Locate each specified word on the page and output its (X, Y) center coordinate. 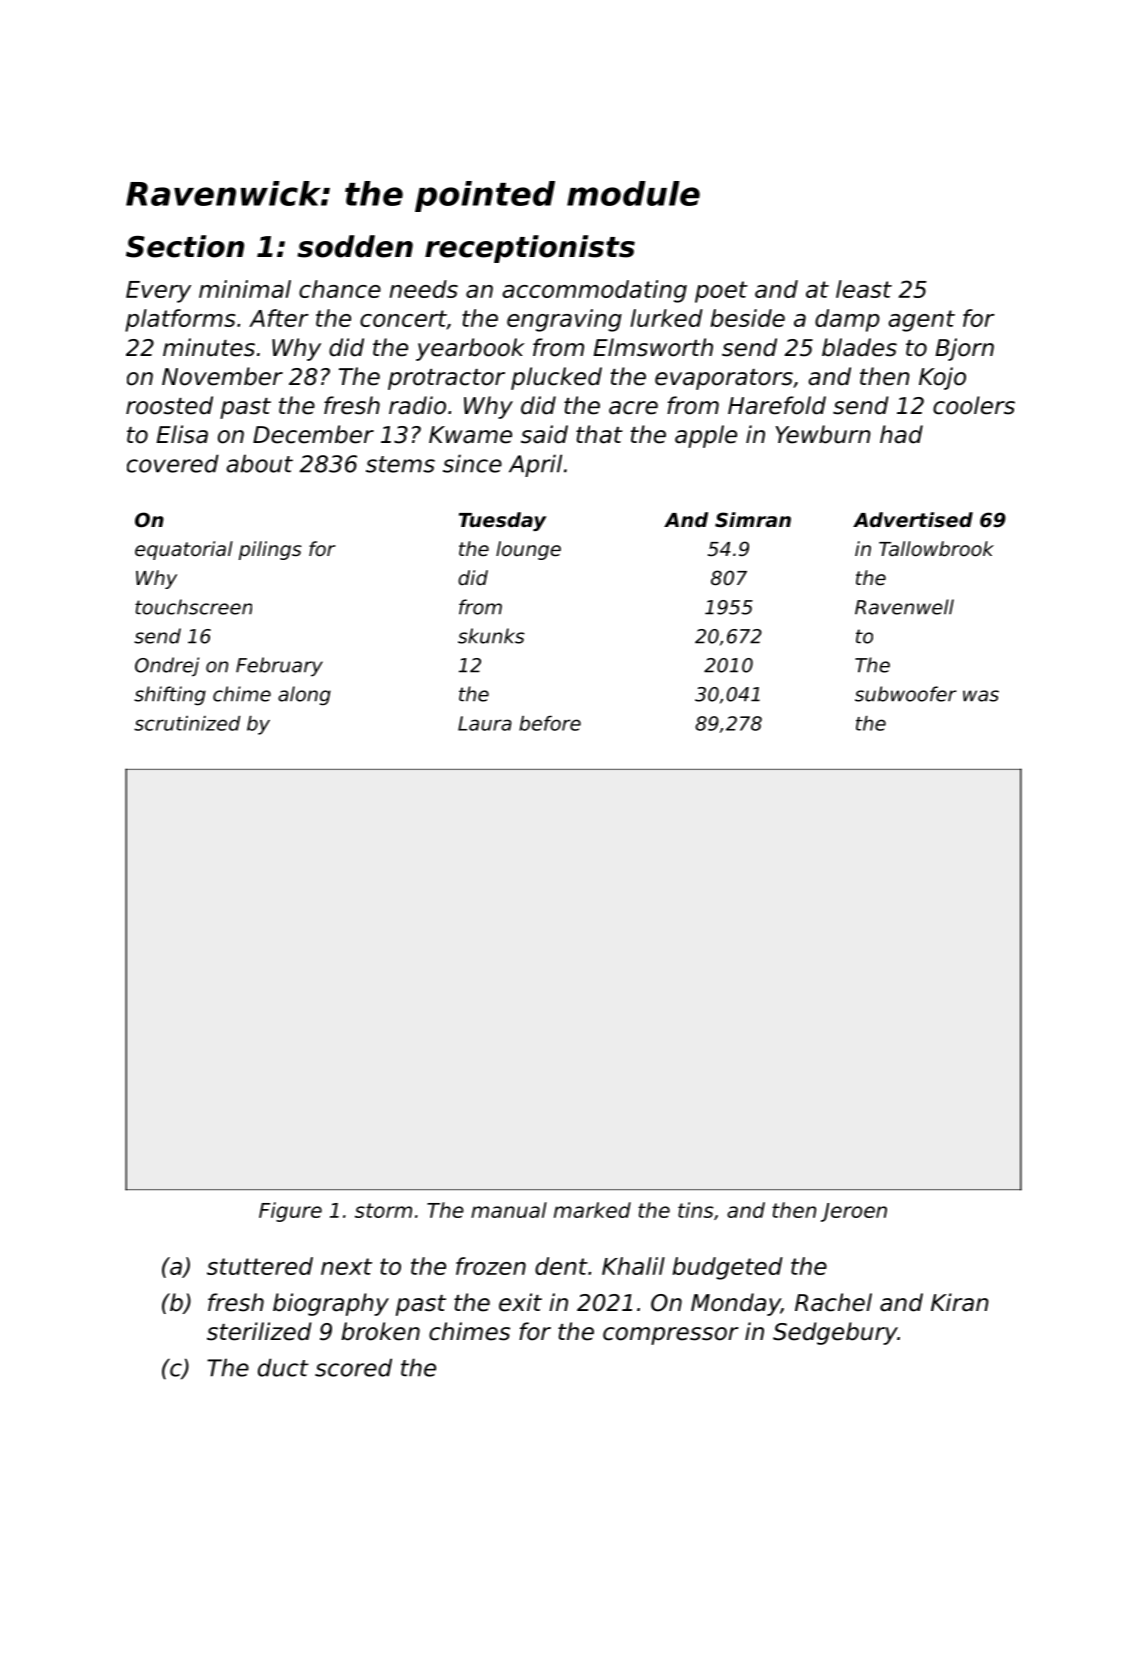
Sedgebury (835, 1333)
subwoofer (906, 694)
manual (509, 1210)
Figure (290, 1212)
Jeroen (854, 1212)
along (304, 696)
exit (520, 1302)
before (550, 723)
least (864, 289)
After (279, 318)
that (599, 434)
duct (283, 1367)
